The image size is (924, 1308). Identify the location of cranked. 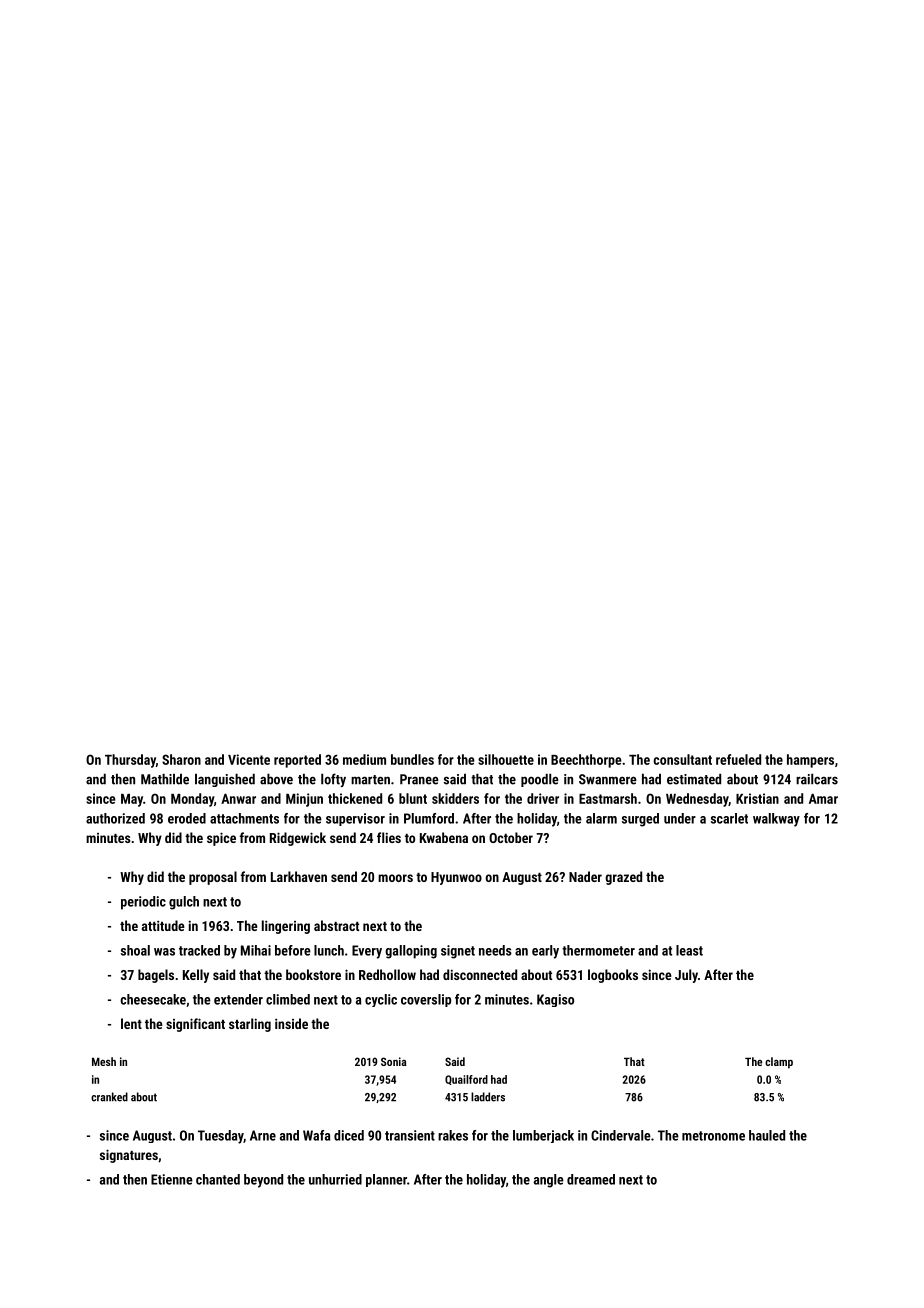
(109, 1097).
